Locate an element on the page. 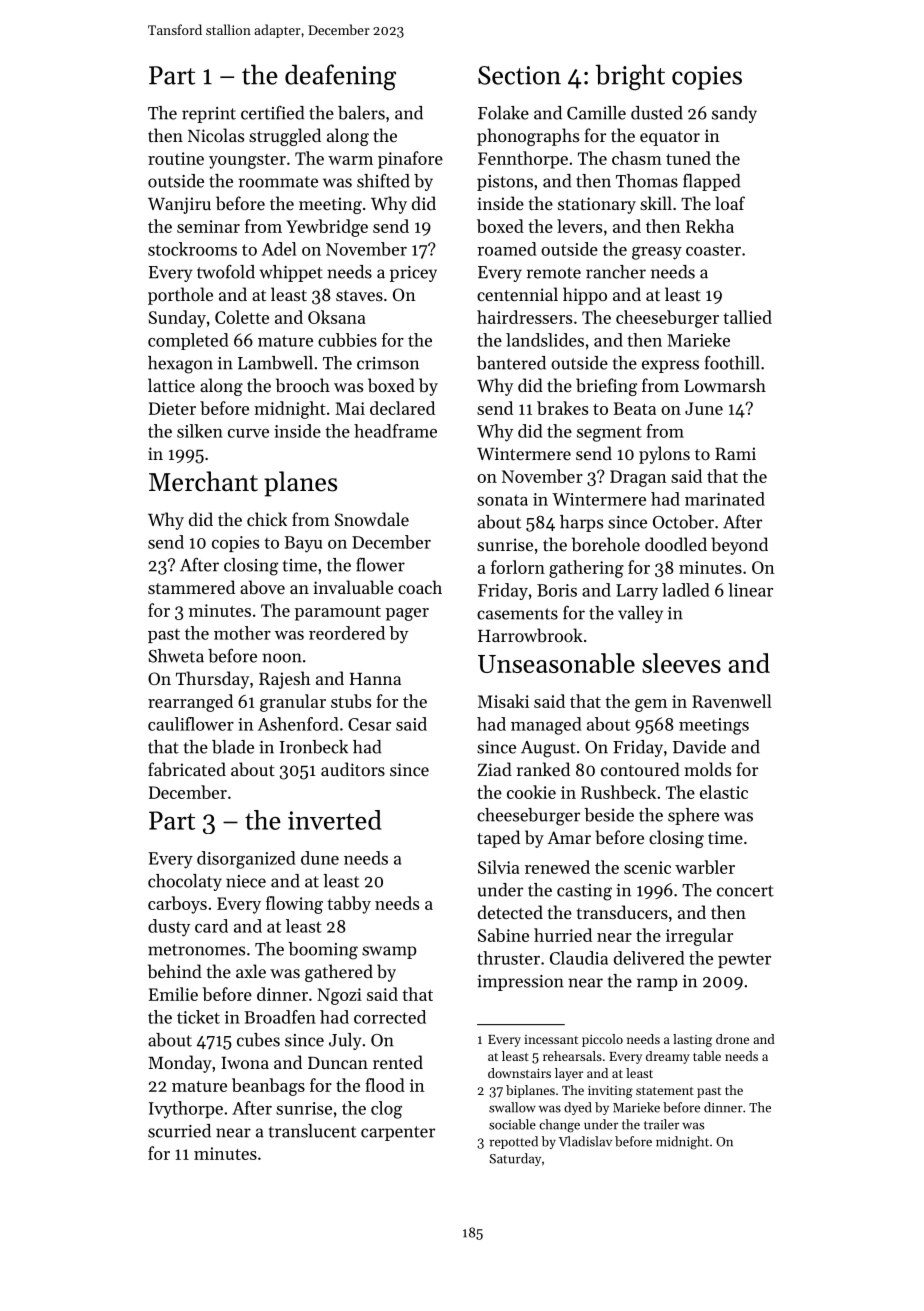  balers is located at coordinates (361, 113).
